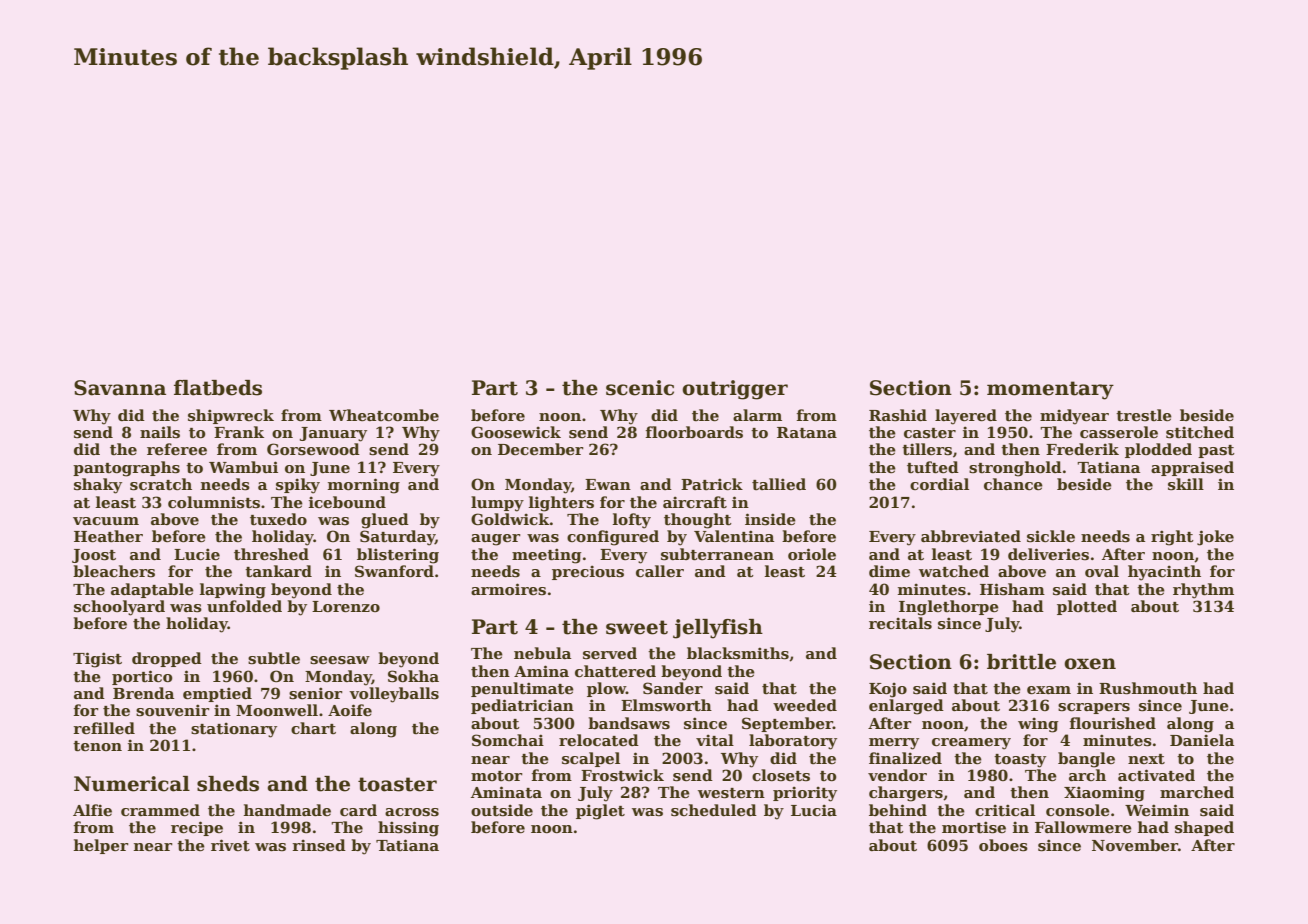 This image has height=924, width=1308. What do you see at coordinates (542, 653) in the image?
I see `nebula` at bounding box center [542, 653].
